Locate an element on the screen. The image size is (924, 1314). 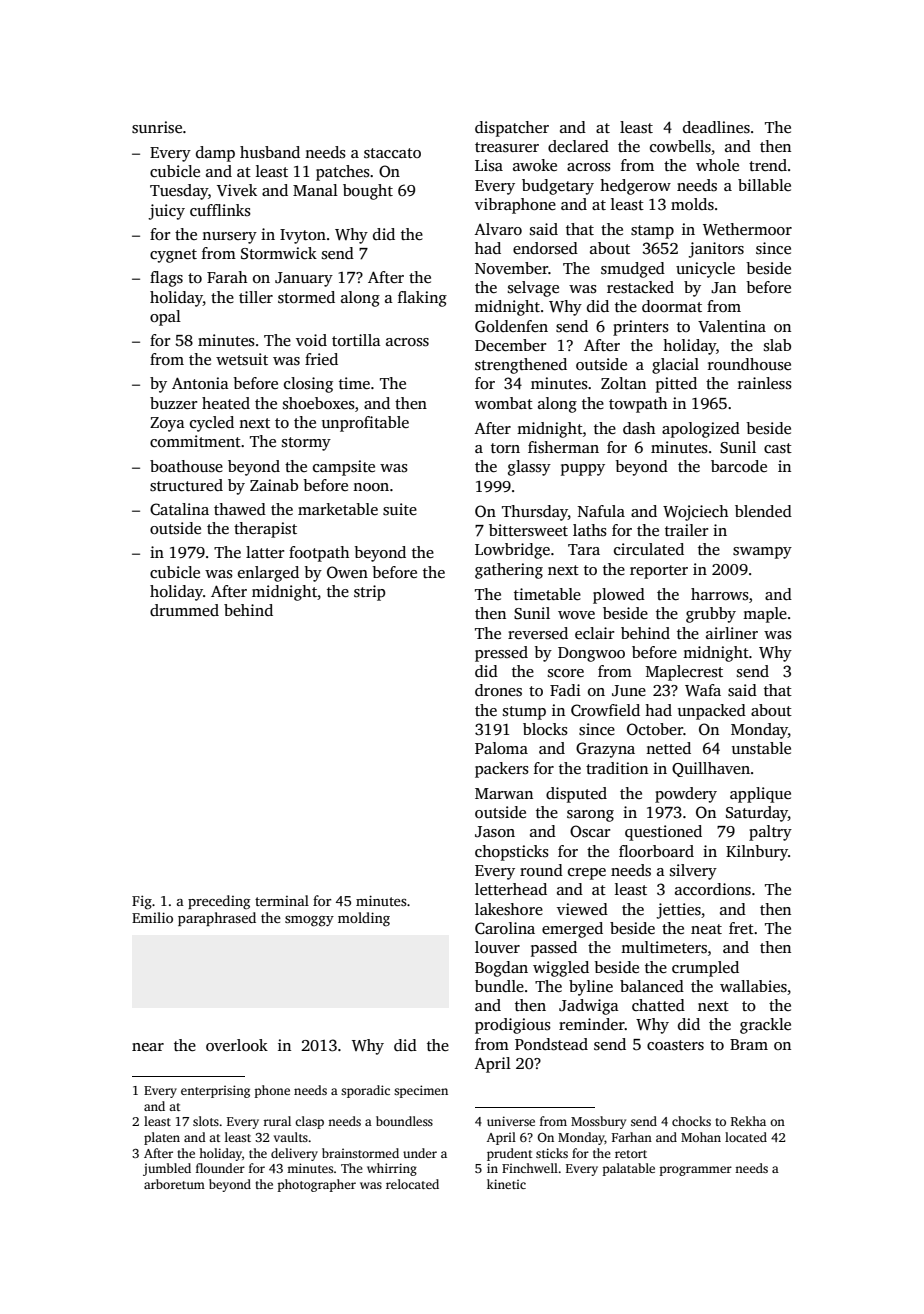
sunrise is located at coordinates (157, 127).
